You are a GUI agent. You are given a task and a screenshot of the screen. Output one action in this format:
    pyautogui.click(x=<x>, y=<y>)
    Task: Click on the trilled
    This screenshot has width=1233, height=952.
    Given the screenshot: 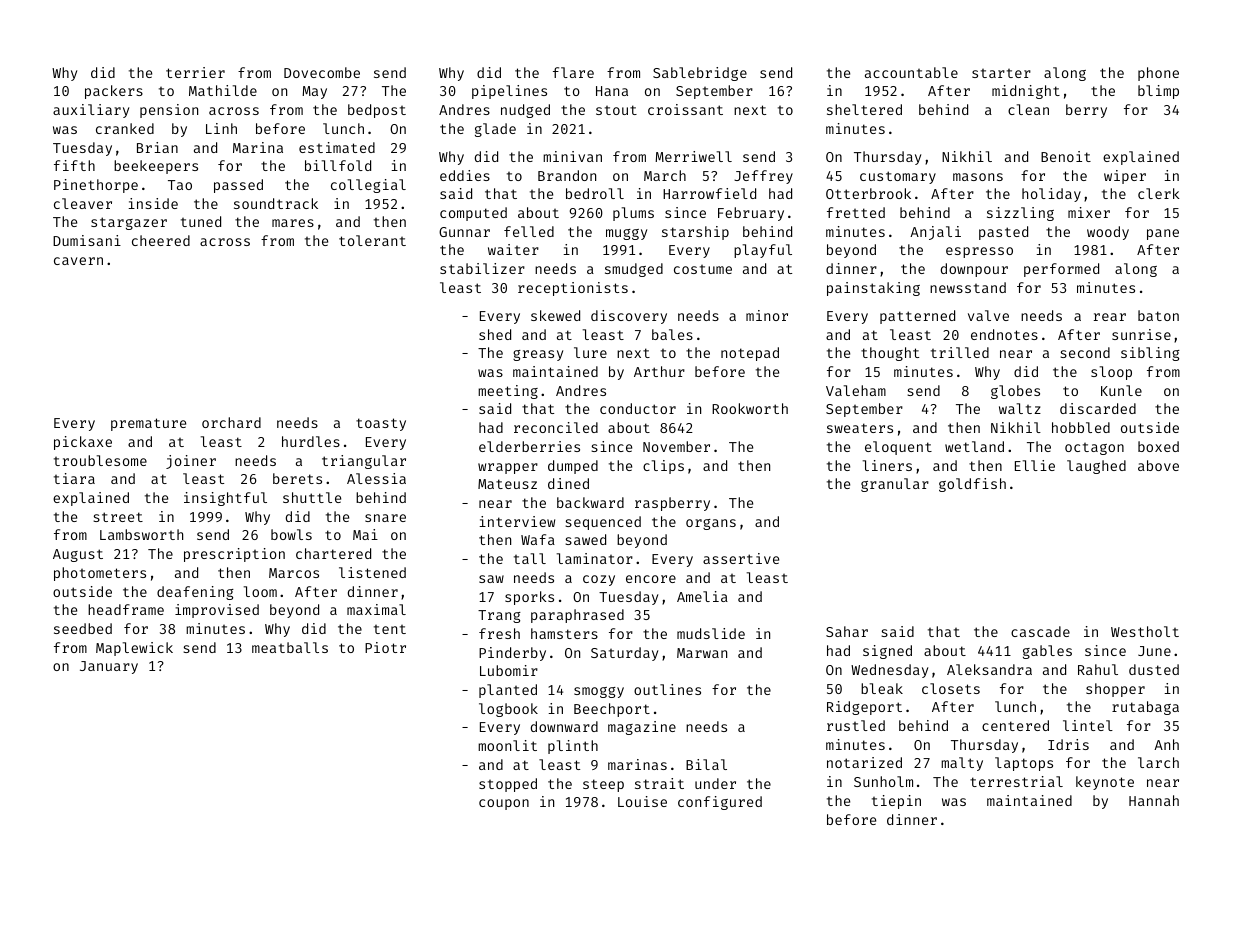 What is the action you would take?
    pyautogui.click(x=960, y=352)
